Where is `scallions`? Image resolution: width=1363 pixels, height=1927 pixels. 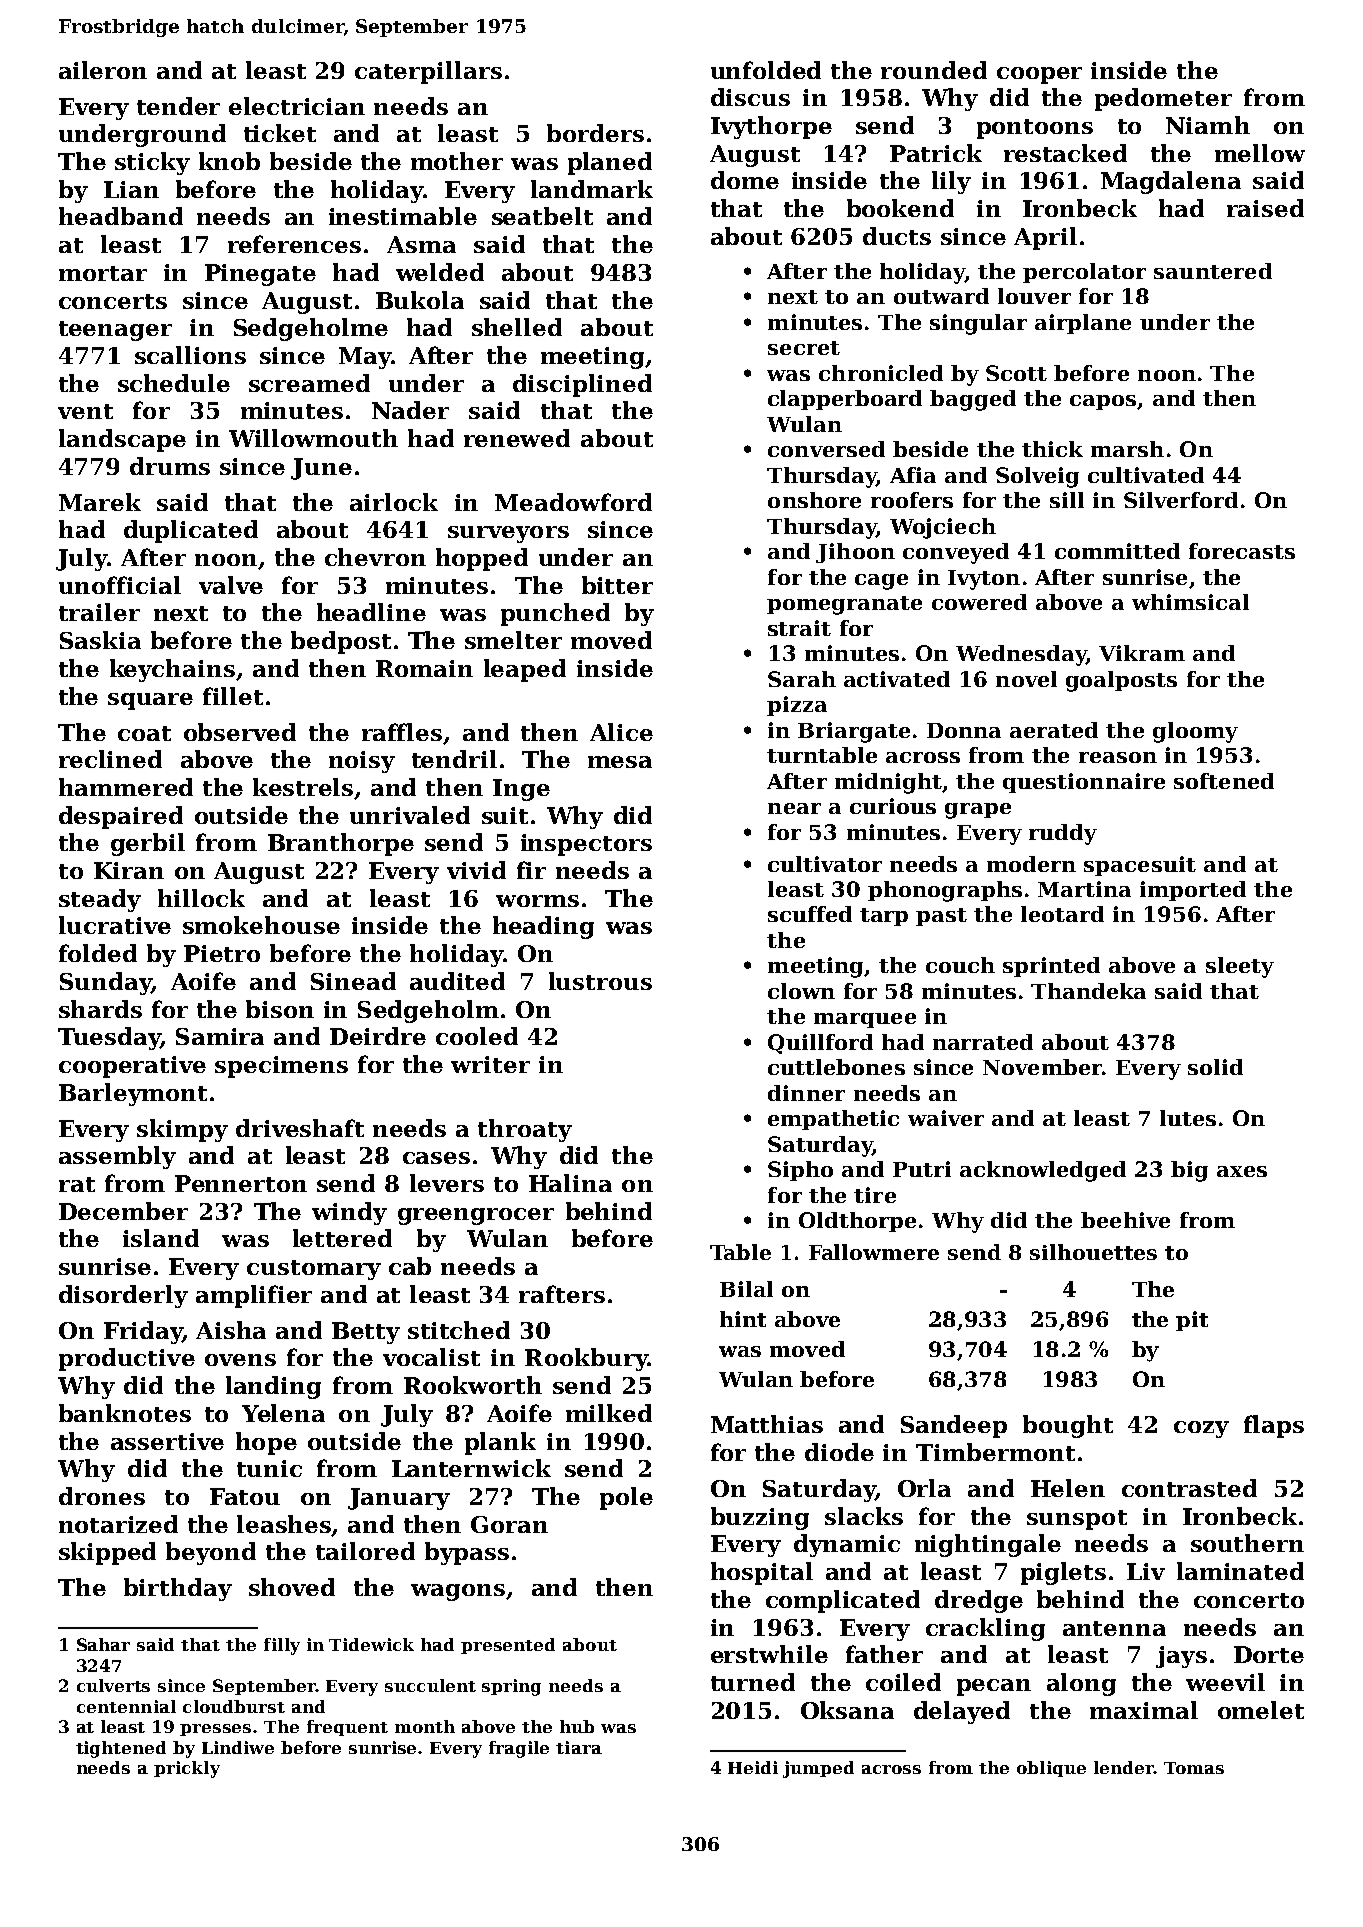 scallions is located at coordinates (190, 355).
